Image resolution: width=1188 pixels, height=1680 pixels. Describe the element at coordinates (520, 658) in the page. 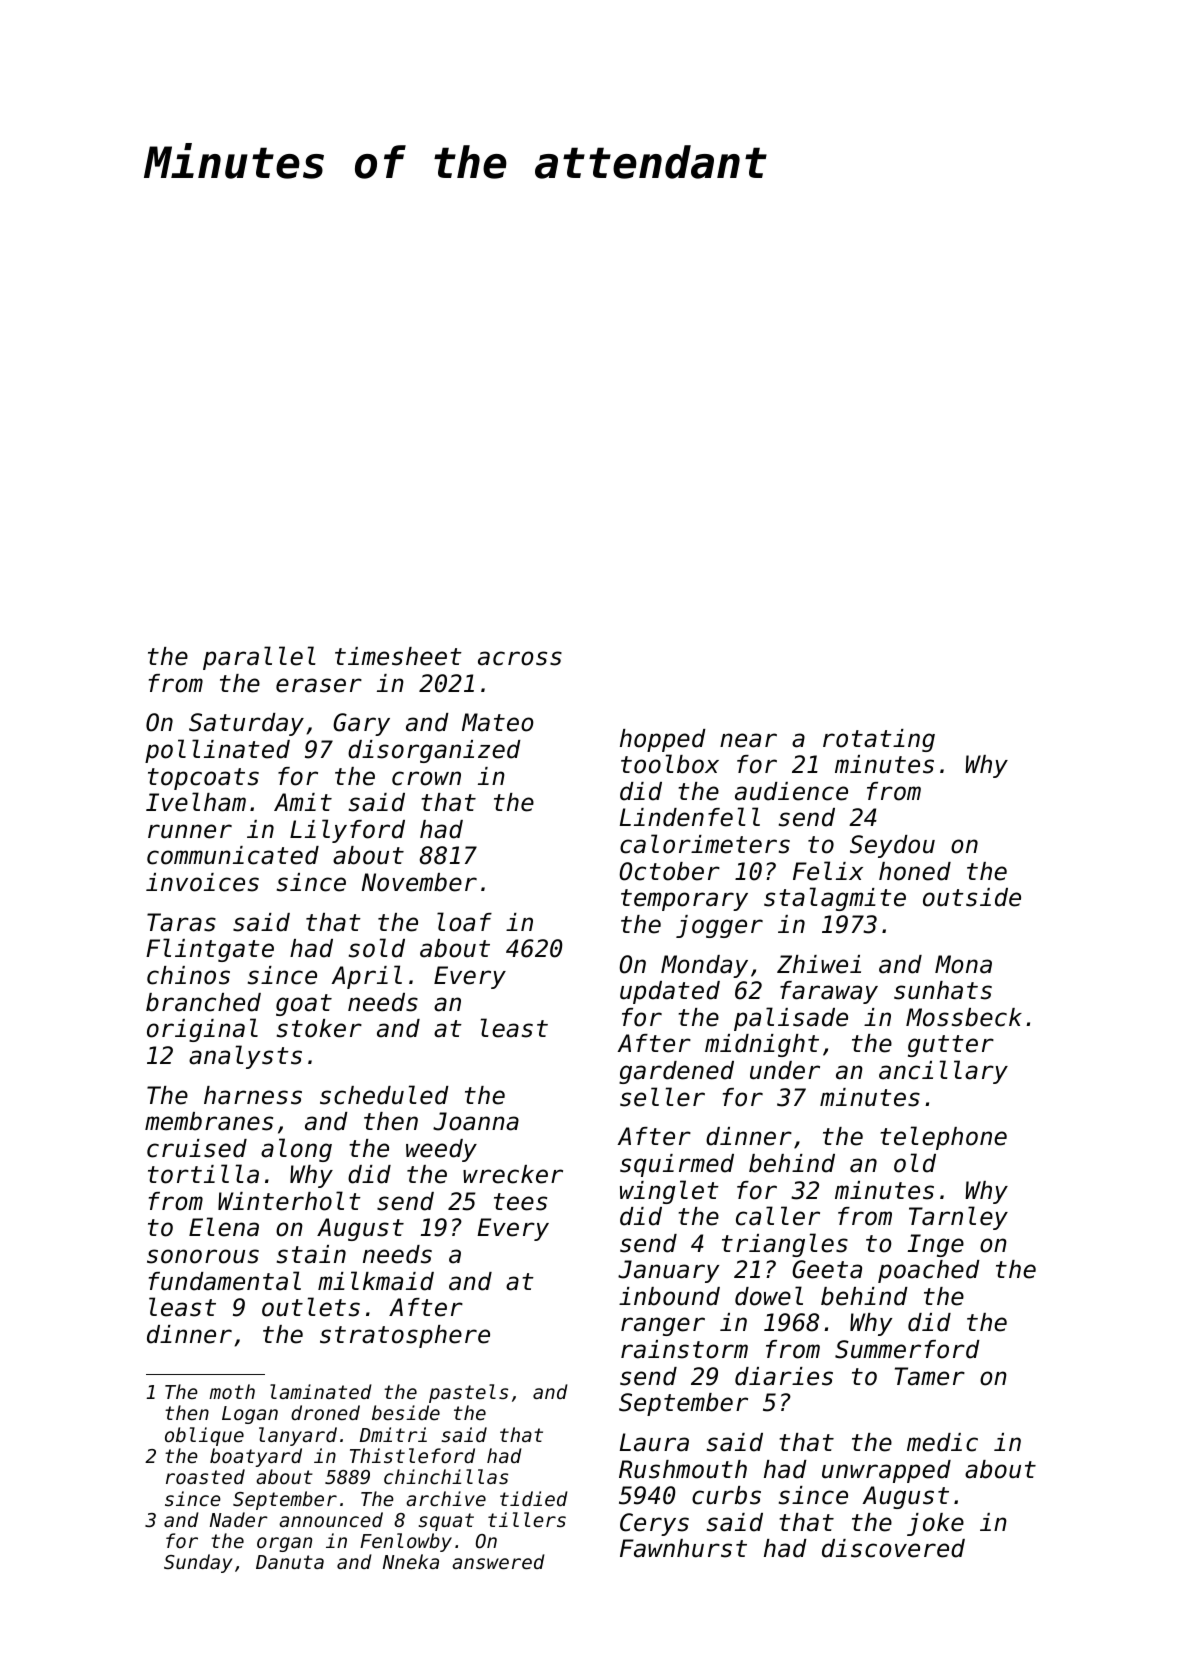

I see `across` at that location.
